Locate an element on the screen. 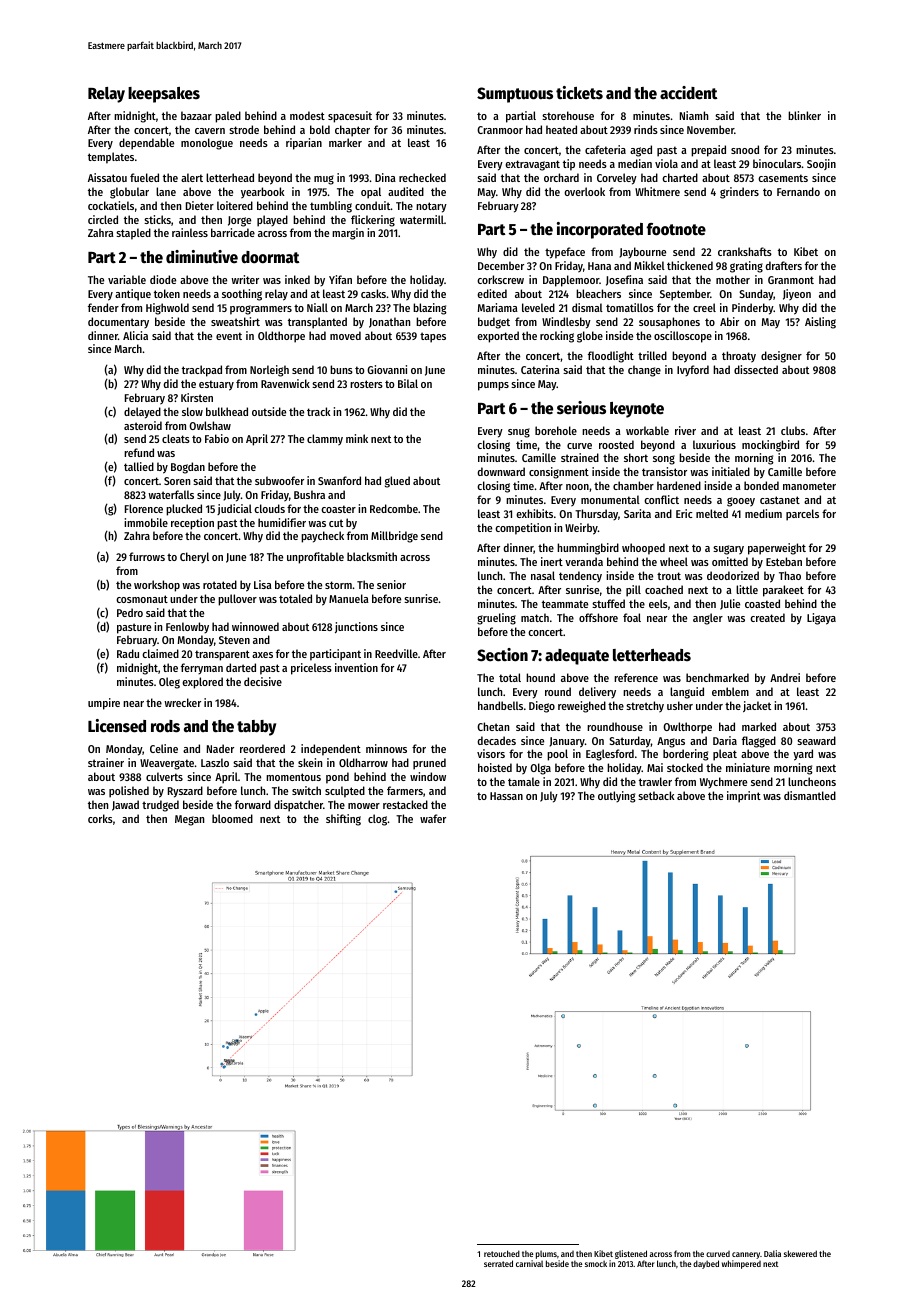  Millbridge is located at coordinates (394, 537).
